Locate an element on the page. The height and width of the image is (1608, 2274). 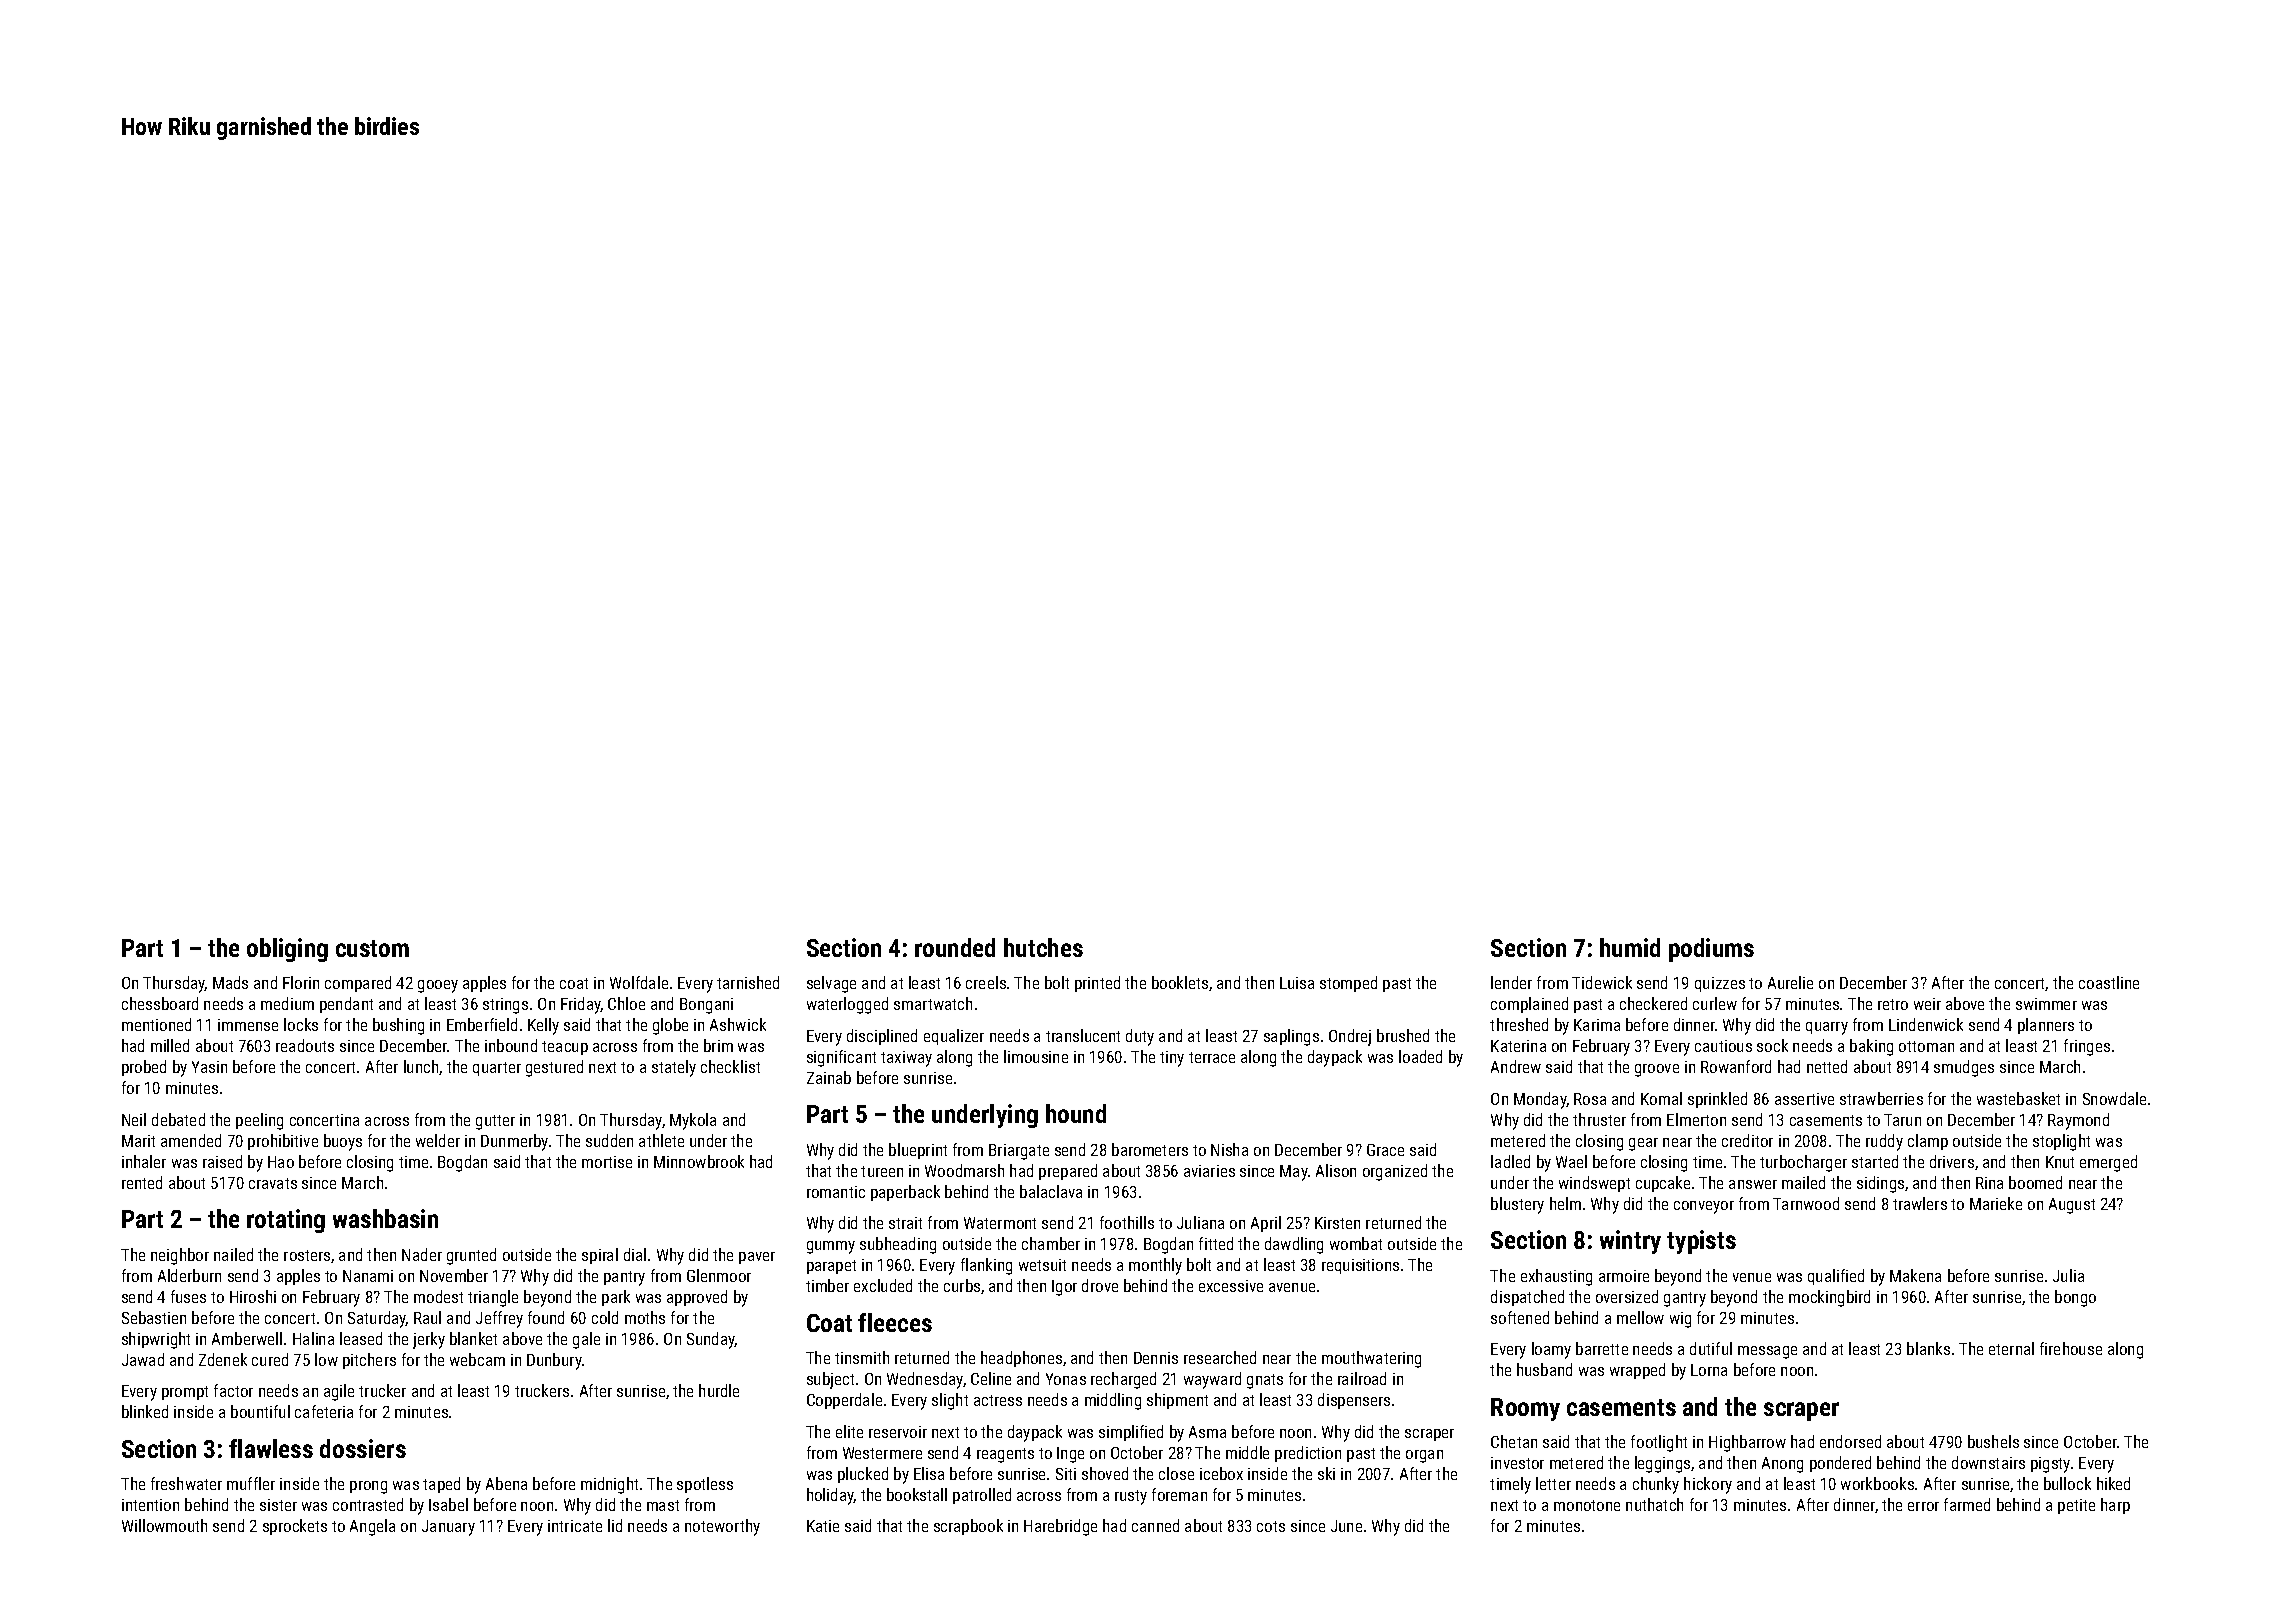
error is located at coordinates (1923, 1506).
